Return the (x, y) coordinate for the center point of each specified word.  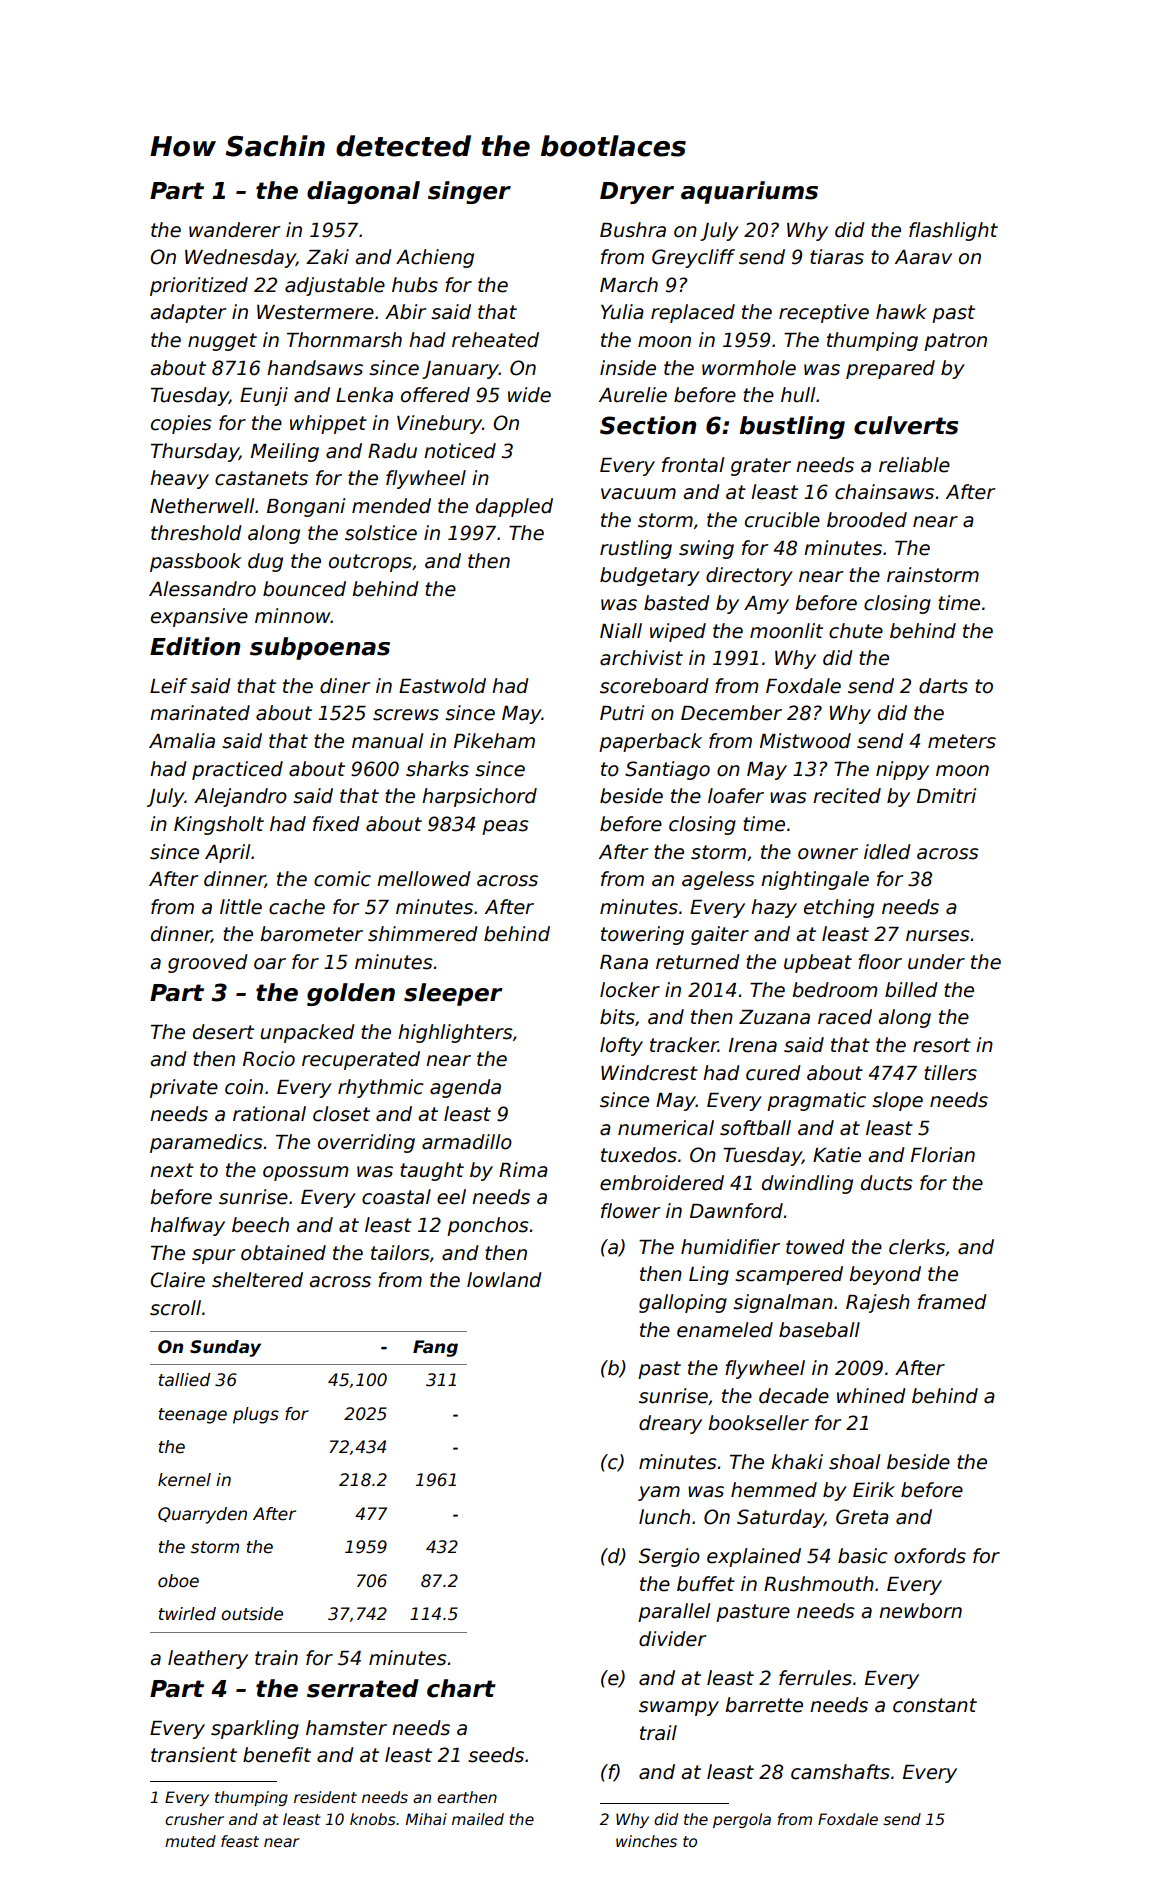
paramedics (206, 1143)
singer (469, 192)
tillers (950, 1073)
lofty (621, 1046)
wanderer (234, 230)
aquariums (749, 192)
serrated (363, 1688)
